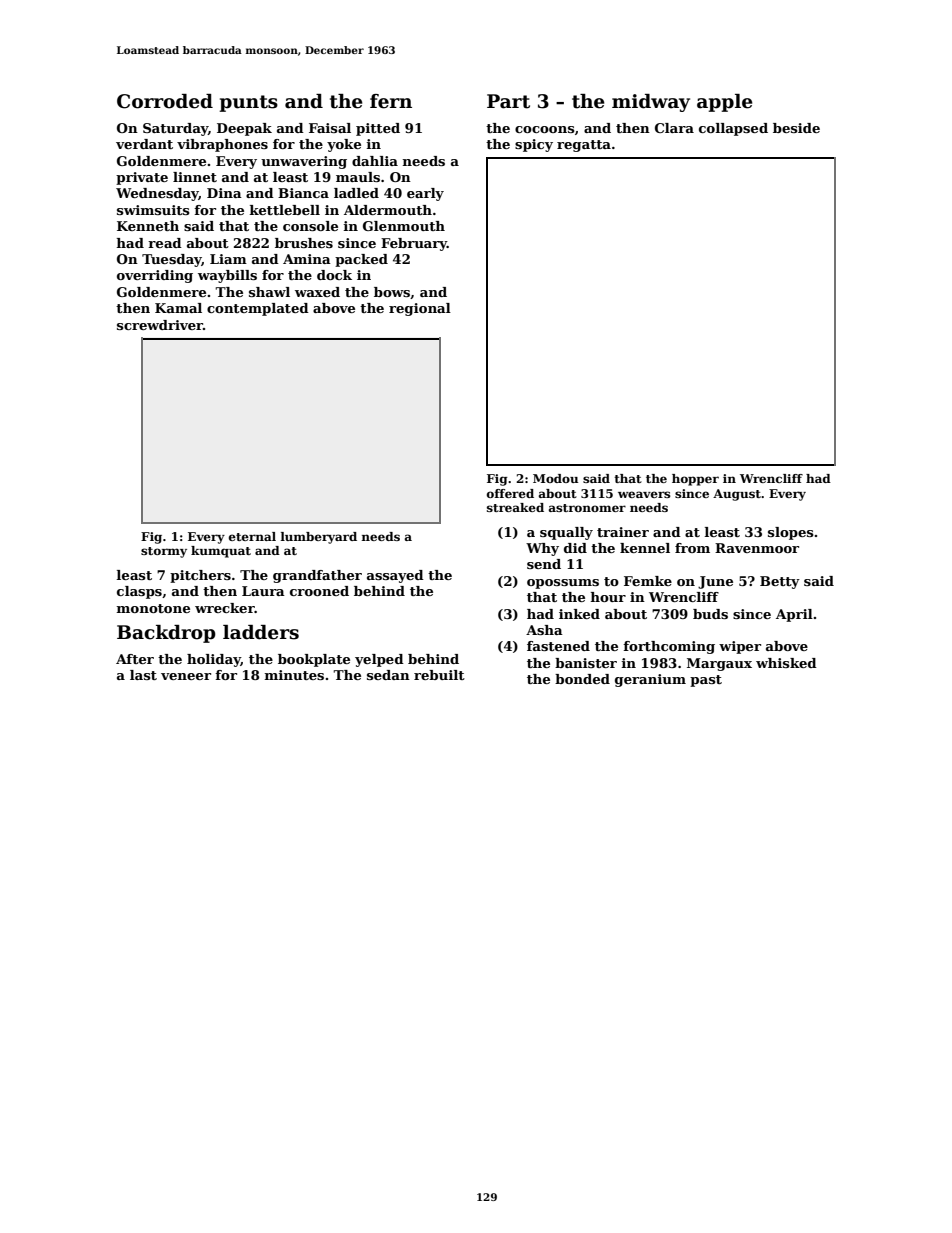  I want to click on holiday, so click(214, 660).
